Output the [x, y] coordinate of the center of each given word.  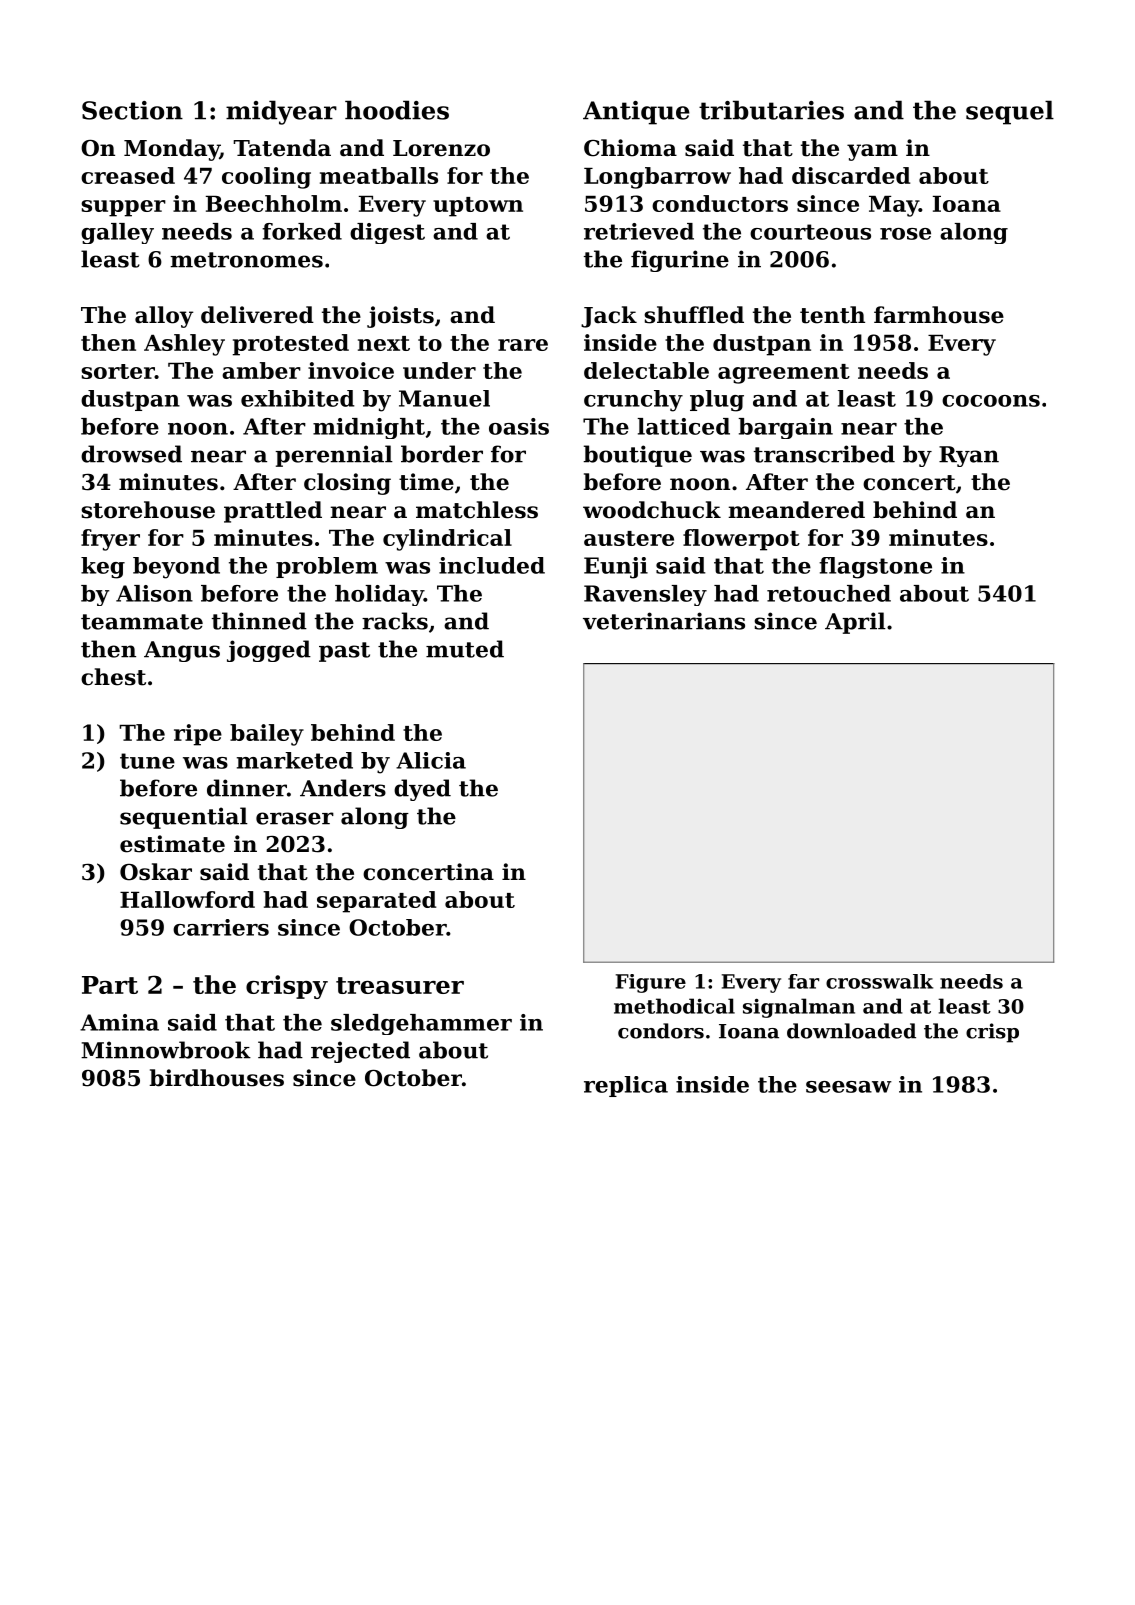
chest [113, 677]
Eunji [616, 568]
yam [872, 152]
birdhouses [216, 1078]
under [439, 370]
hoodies [397, 110]
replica [626, 1086]
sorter [118, 371]
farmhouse [939, 315]
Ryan [969, 456]
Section [132, 110]
